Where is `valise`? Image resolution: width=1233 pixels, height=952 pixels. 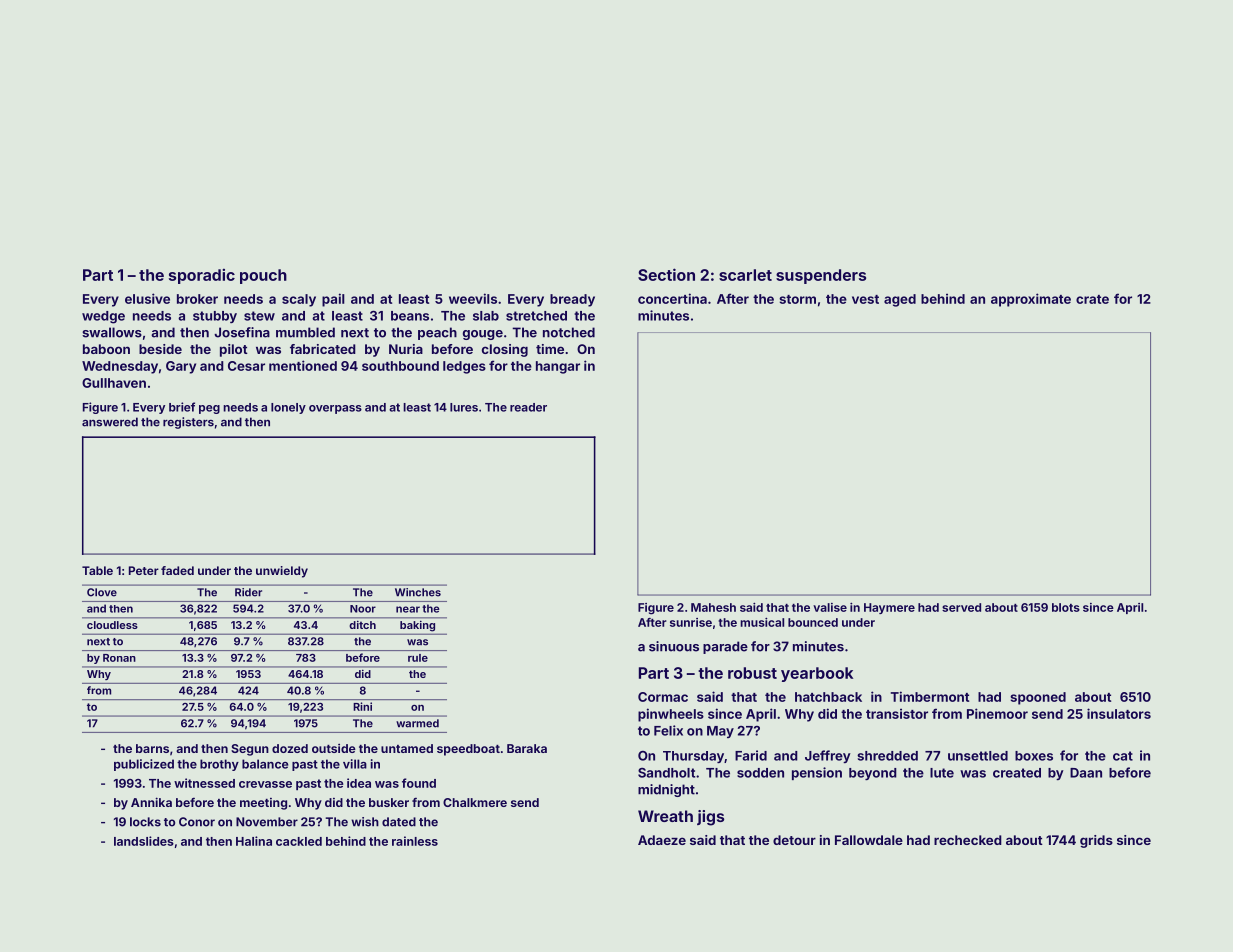 valise is located at coordinates (830, 607).
